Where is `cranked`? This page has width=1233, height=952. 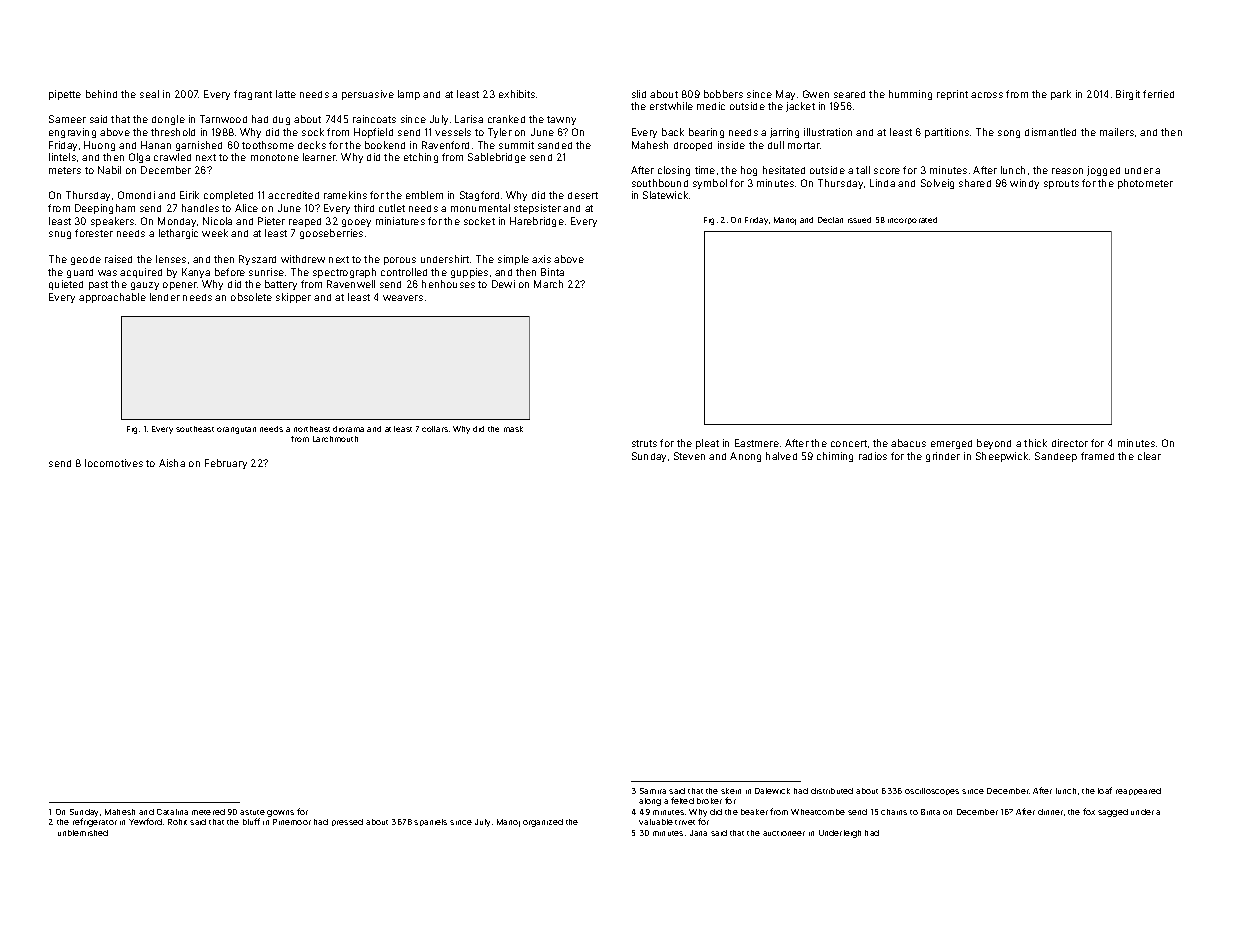
cranked is located at coordinates (506, 119).
